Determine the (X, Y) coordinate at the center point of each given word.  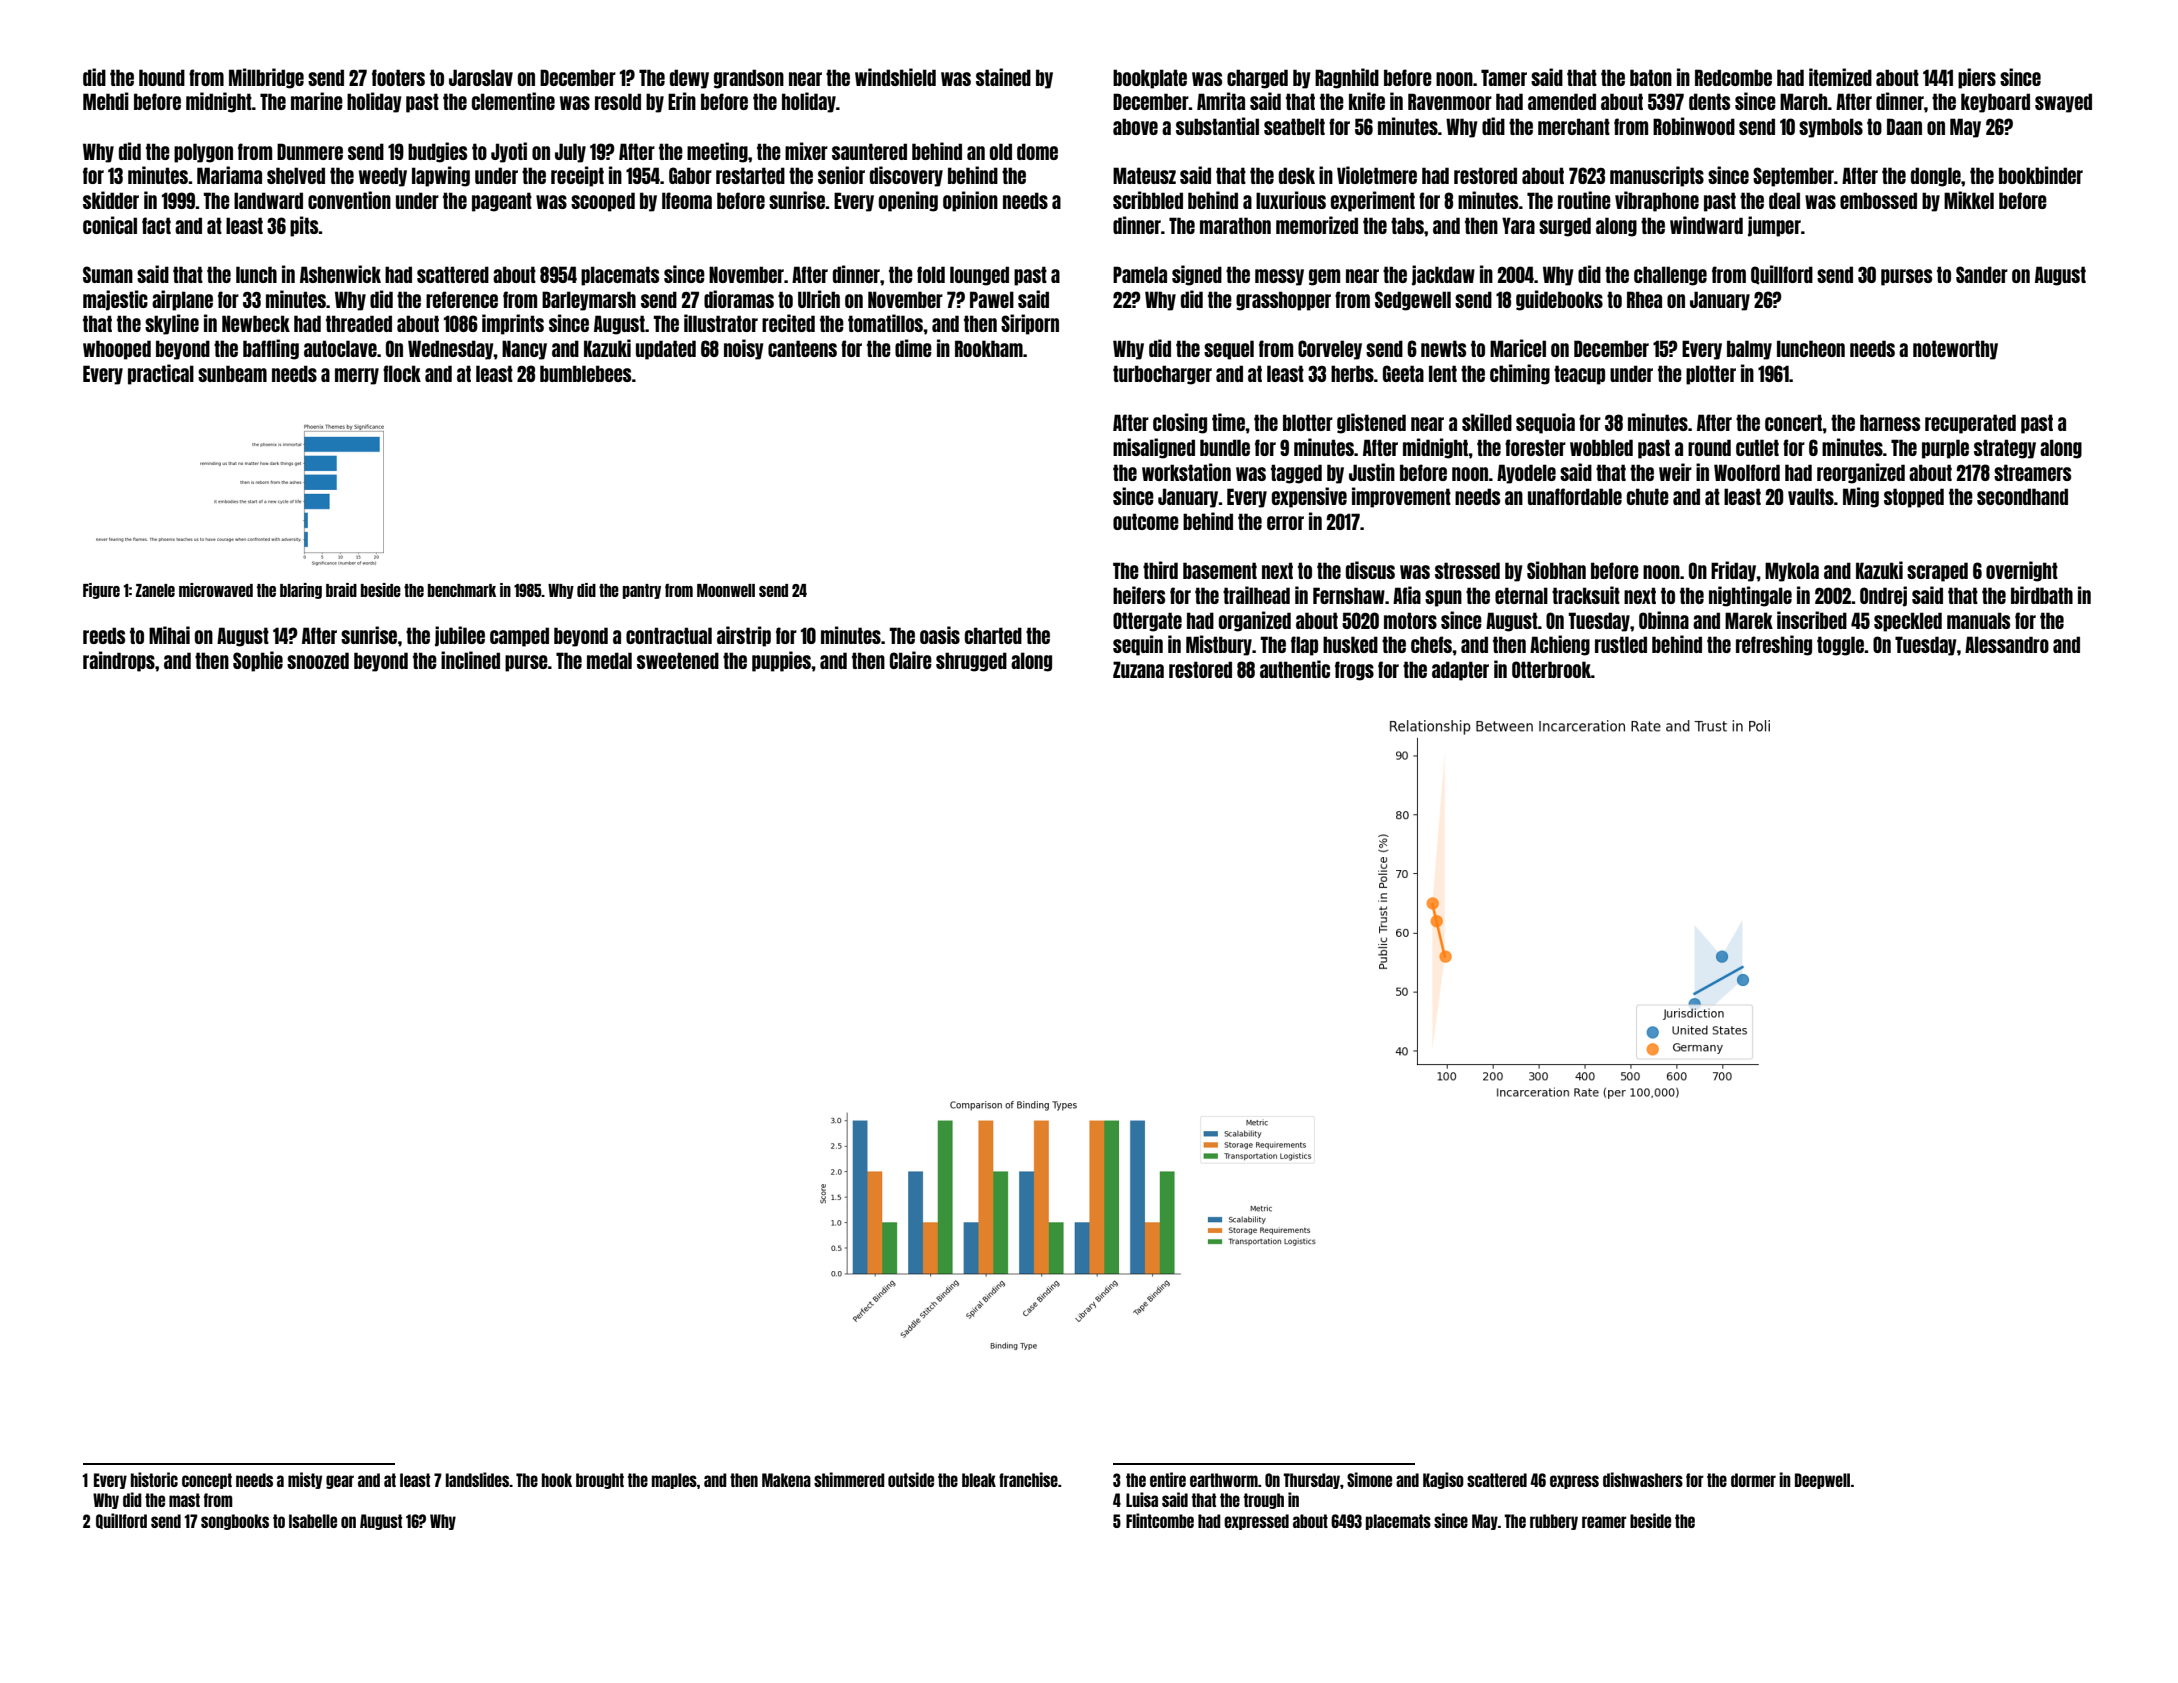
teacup (1579, 375)
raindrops (119, 661)
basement (1220, 570)
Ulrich (819, 299)
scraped (1937, 572)
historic (154, 1479)
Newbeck (256, 323)
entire (1168, 1479)
